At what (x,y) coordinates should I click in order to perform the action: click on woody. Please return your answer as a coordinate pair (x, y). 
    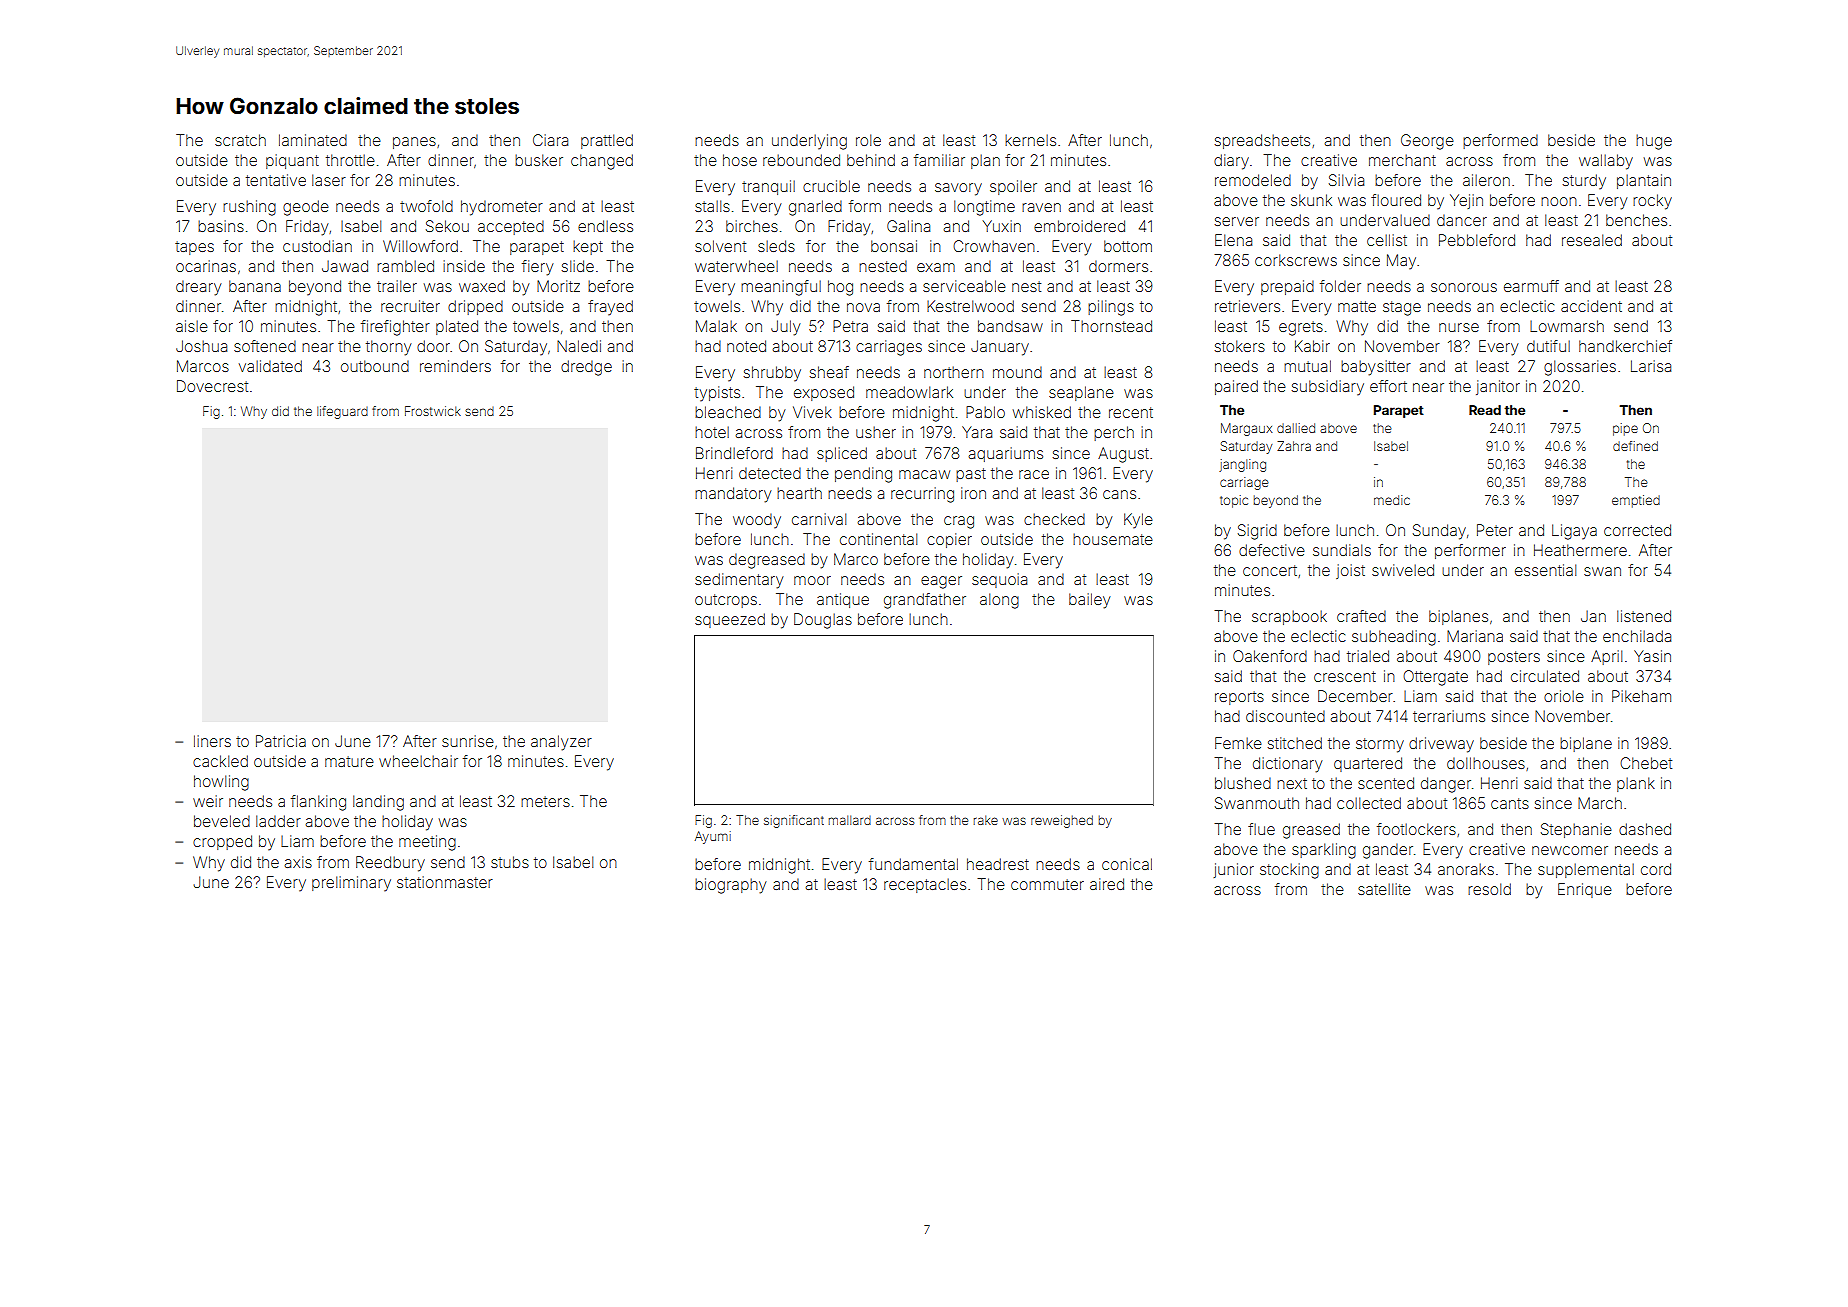
    Looking at the image, I should click on (757, 520).
